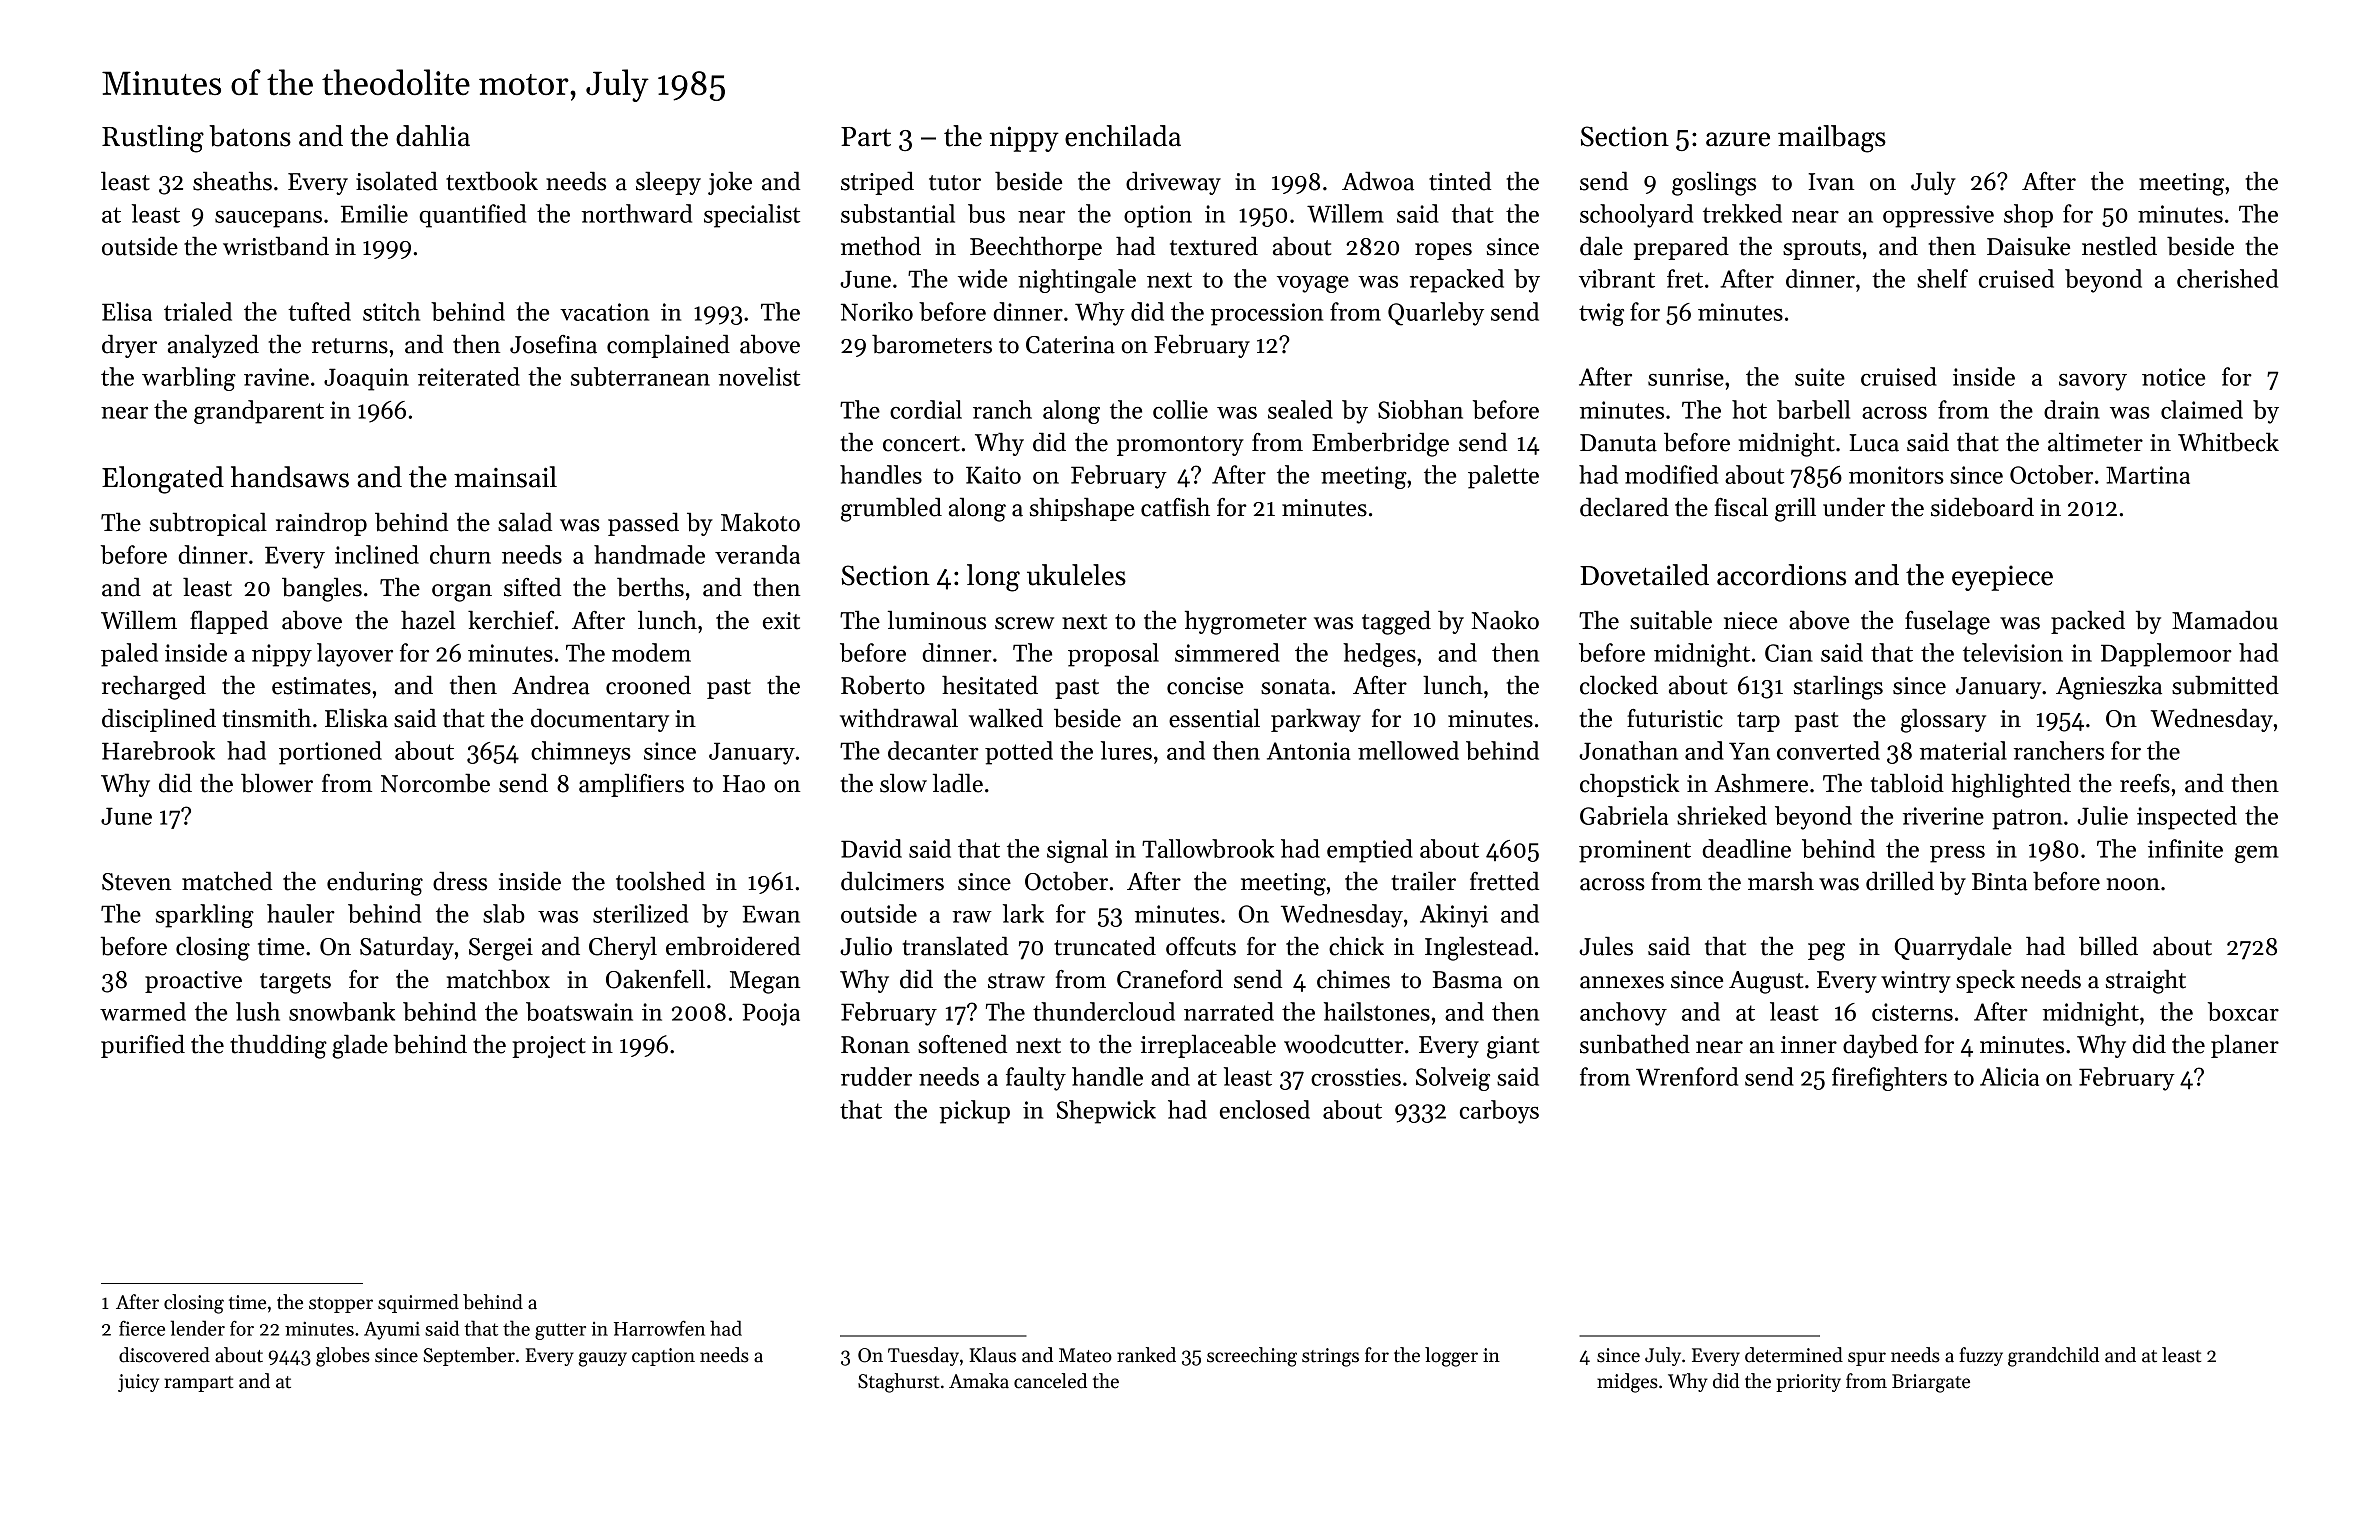 Image resolution: width=2380 pixels, height=1540 pixels. I want to click on woodcutter, so click(1344, 1044).
